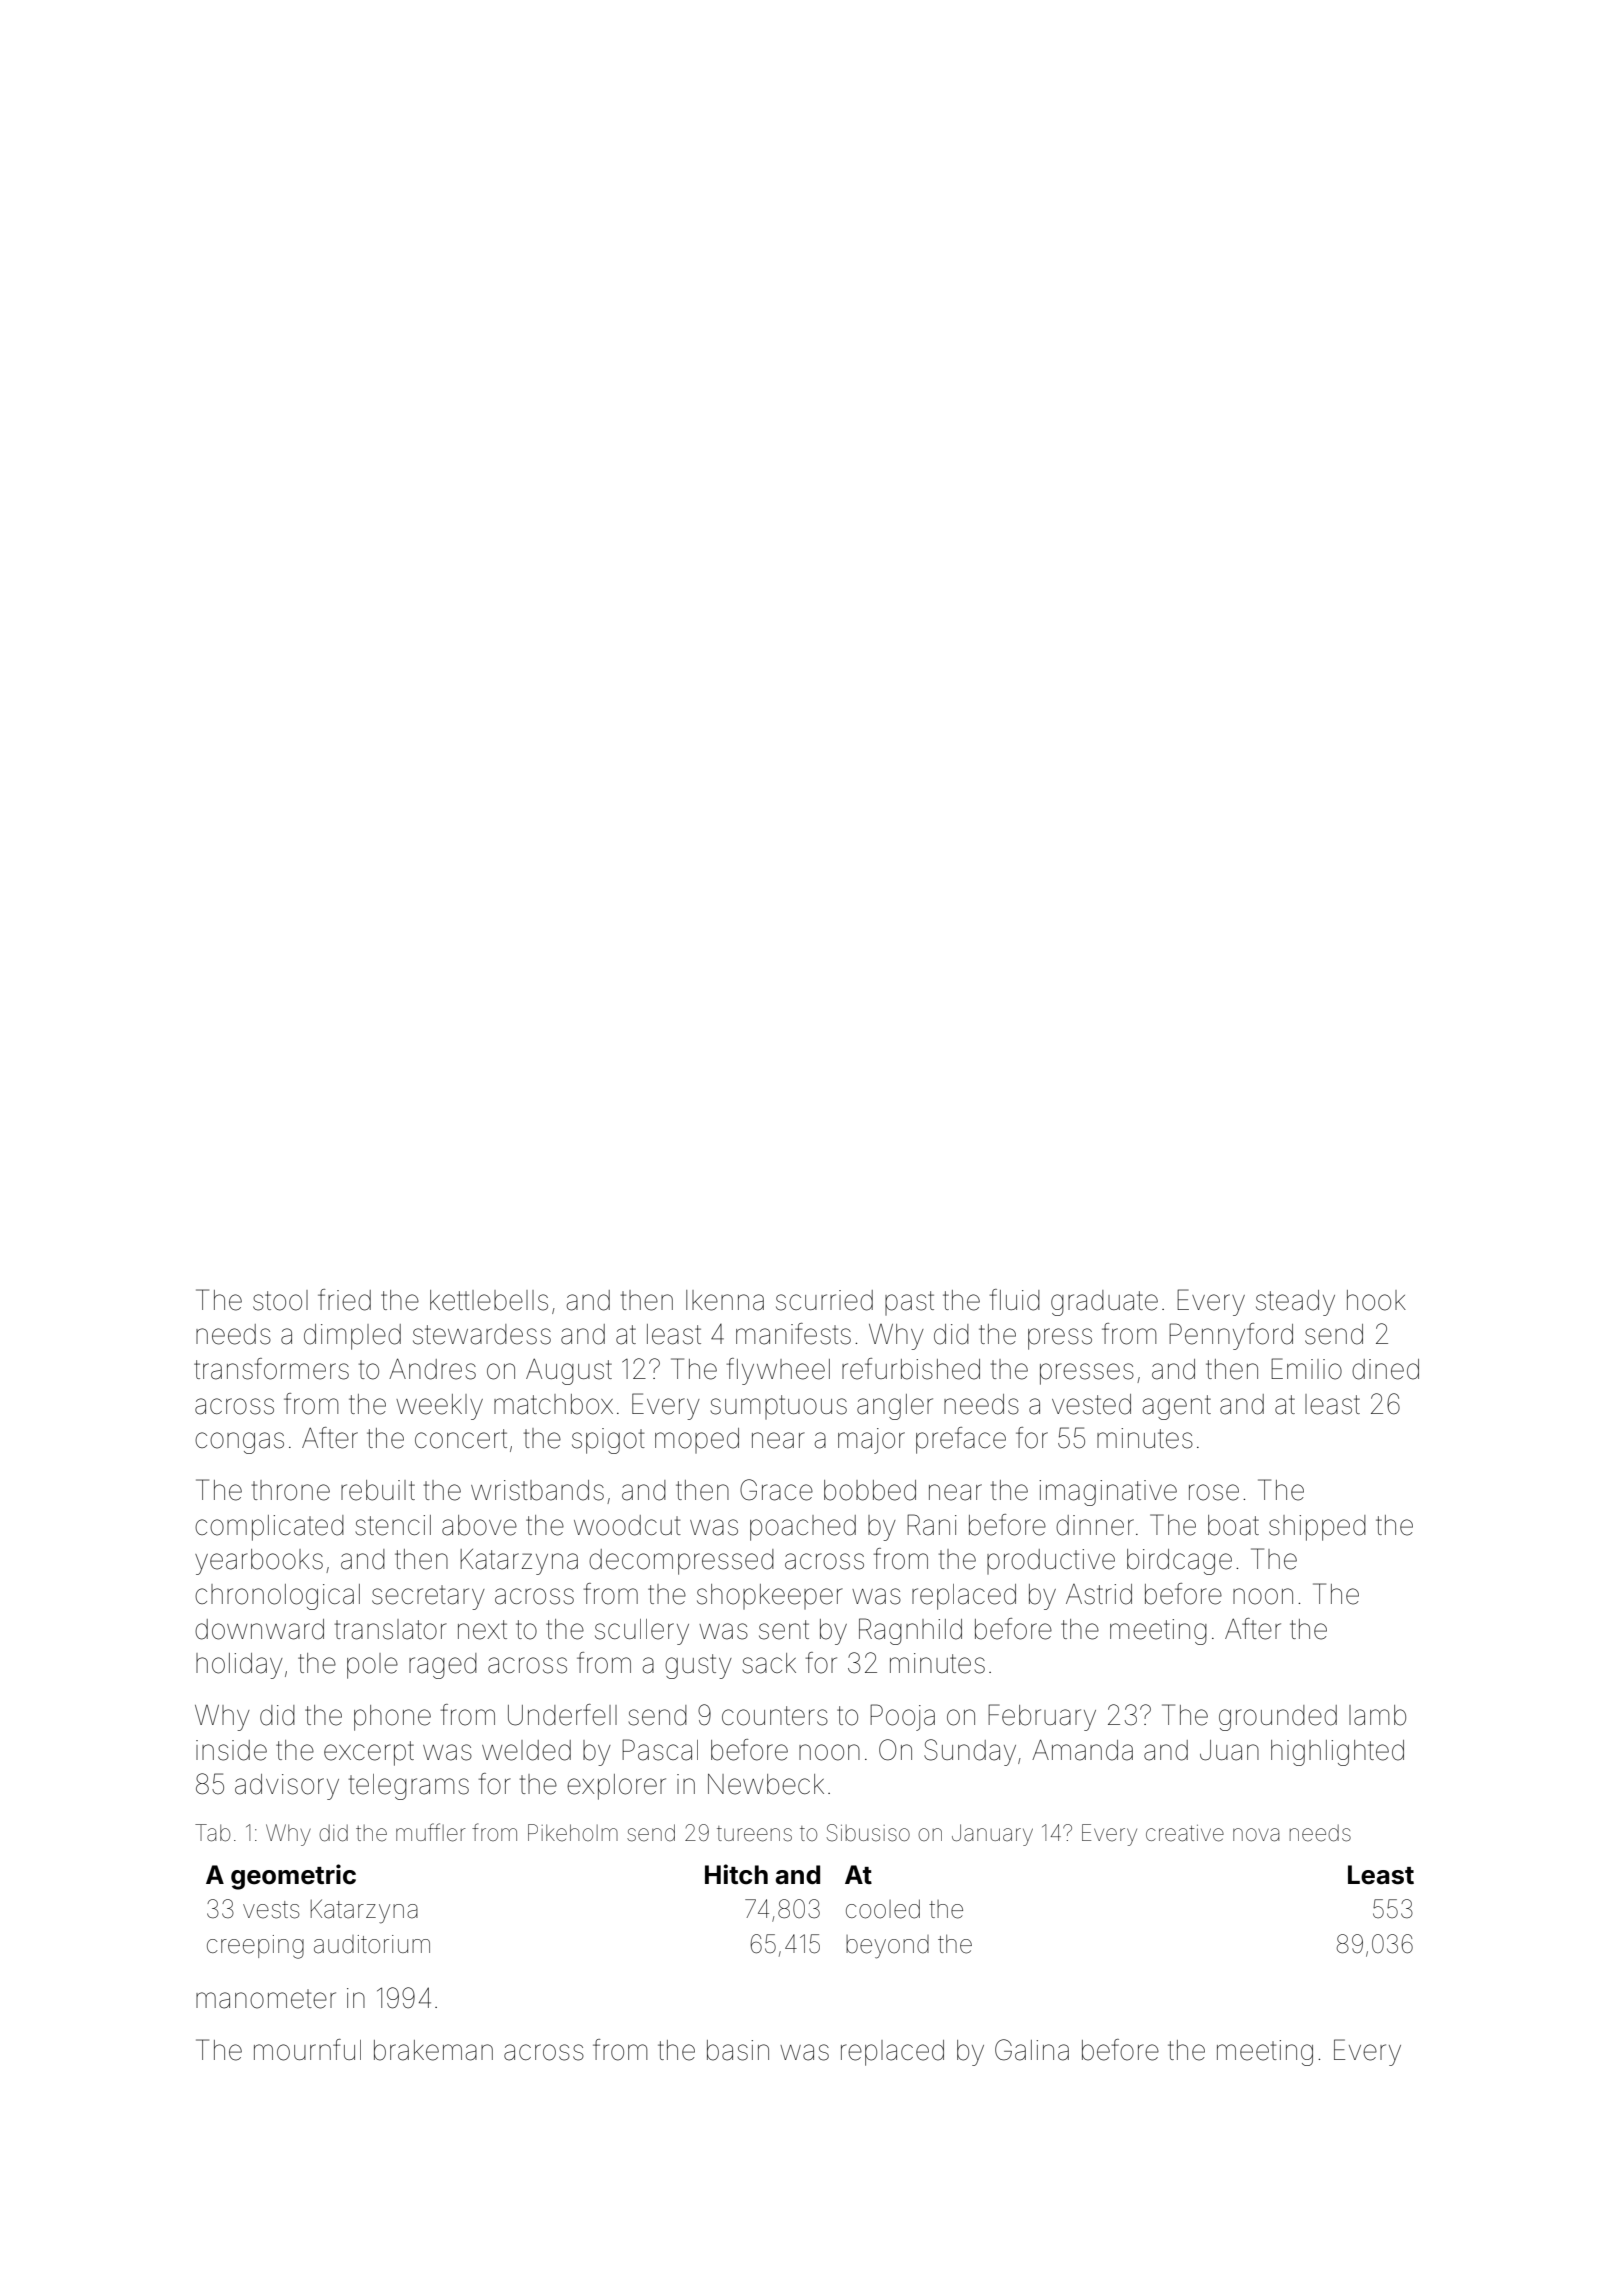  What do you see at coordinates (738, 2050) in the screenshot?
I see `basin` at bounding box center [738, 2050].
